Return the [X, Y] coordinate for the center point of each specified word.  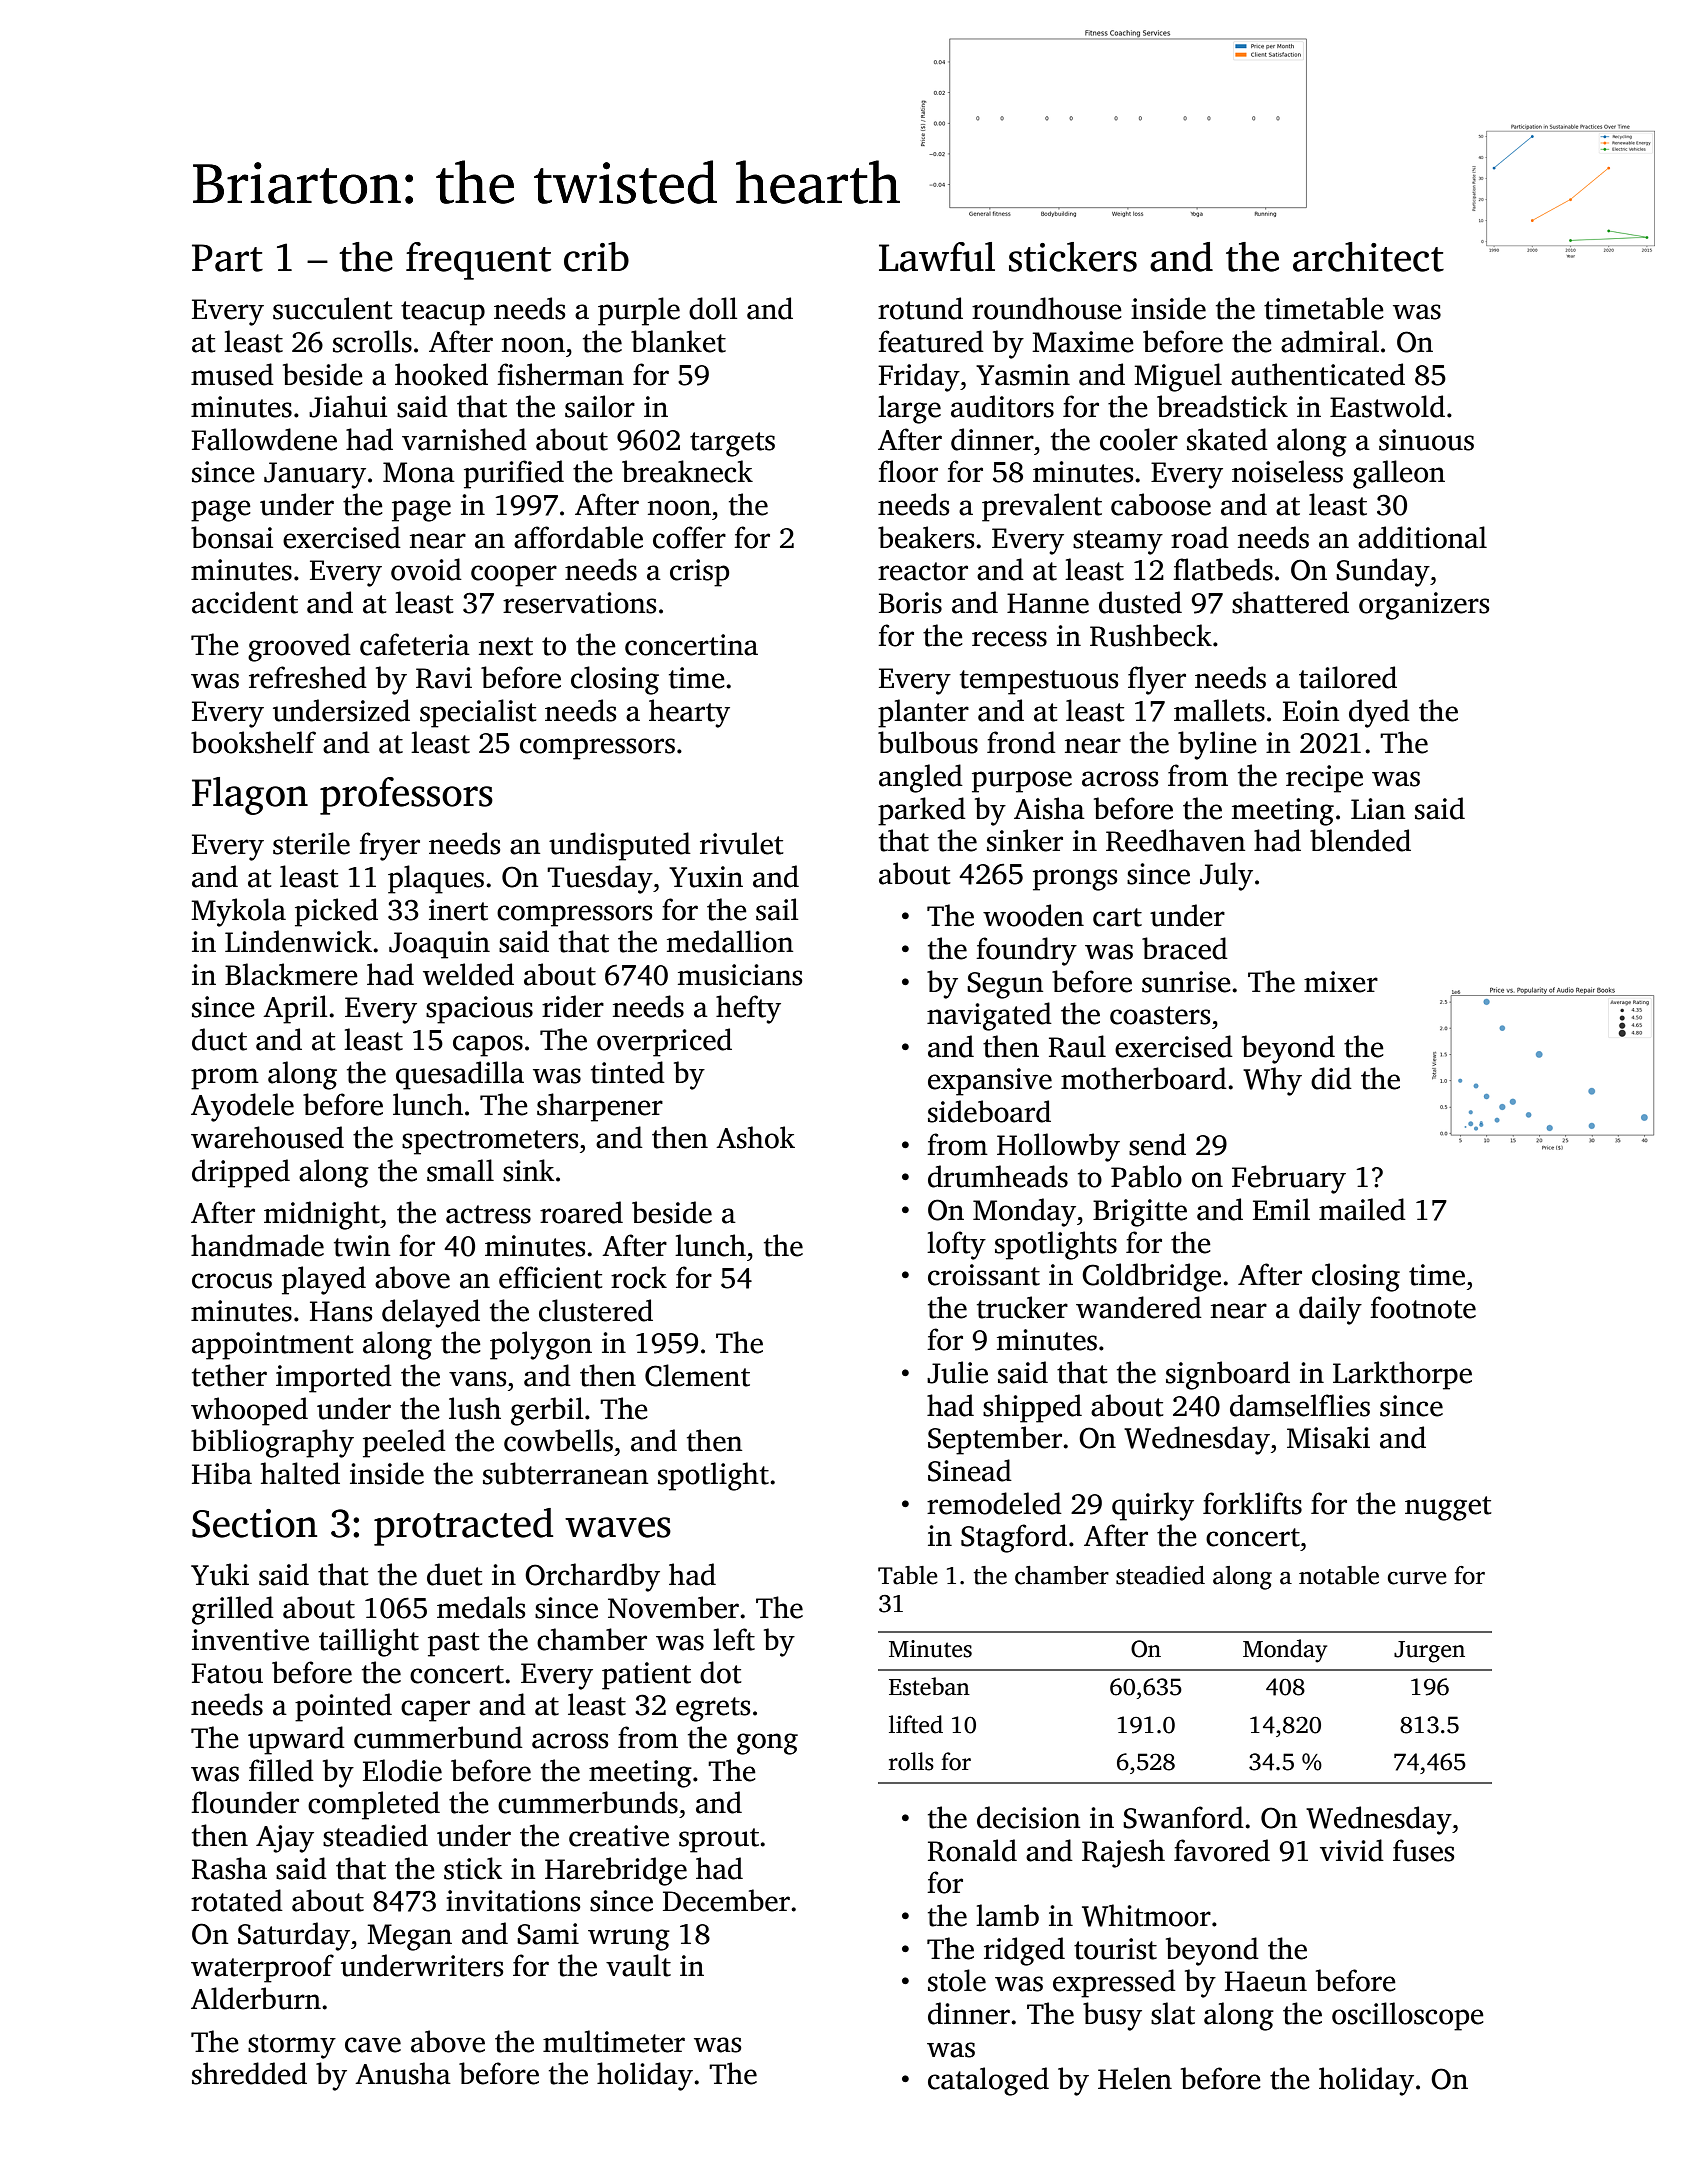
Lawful [937, 257]
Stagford [1014, 1538]
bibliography [272, 1443]
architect [1368, 257]
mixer [1341, 982]
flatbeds [1223, 569]
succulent [332, 308]
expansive [990, 1082]
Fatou [227, 1673]
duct [219, 1039]
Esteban [929, 1686]
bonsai [232, 537]
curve [1417, 1578]
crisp [699, 573]
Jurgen [1429, 1652]
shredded [249, 2073]
